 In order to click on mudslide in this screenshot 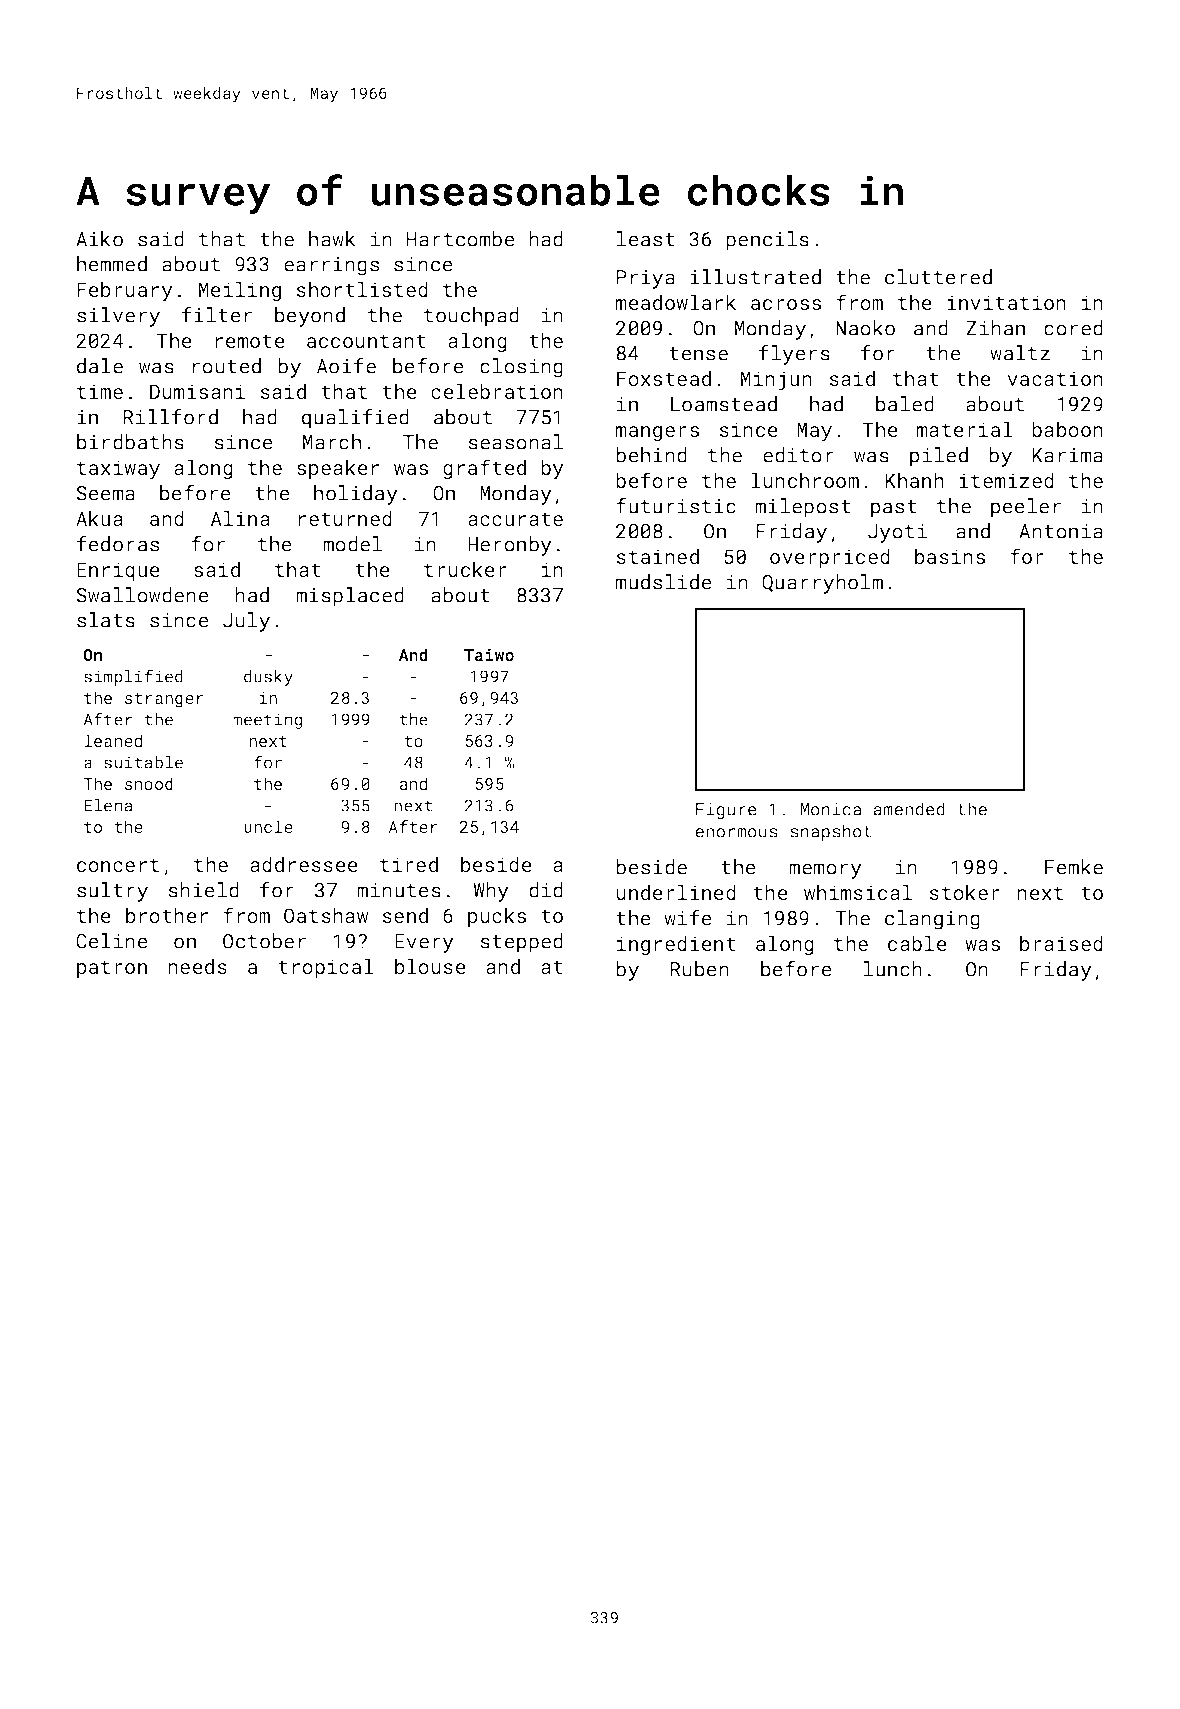, I will do `click(664, 582)`.
